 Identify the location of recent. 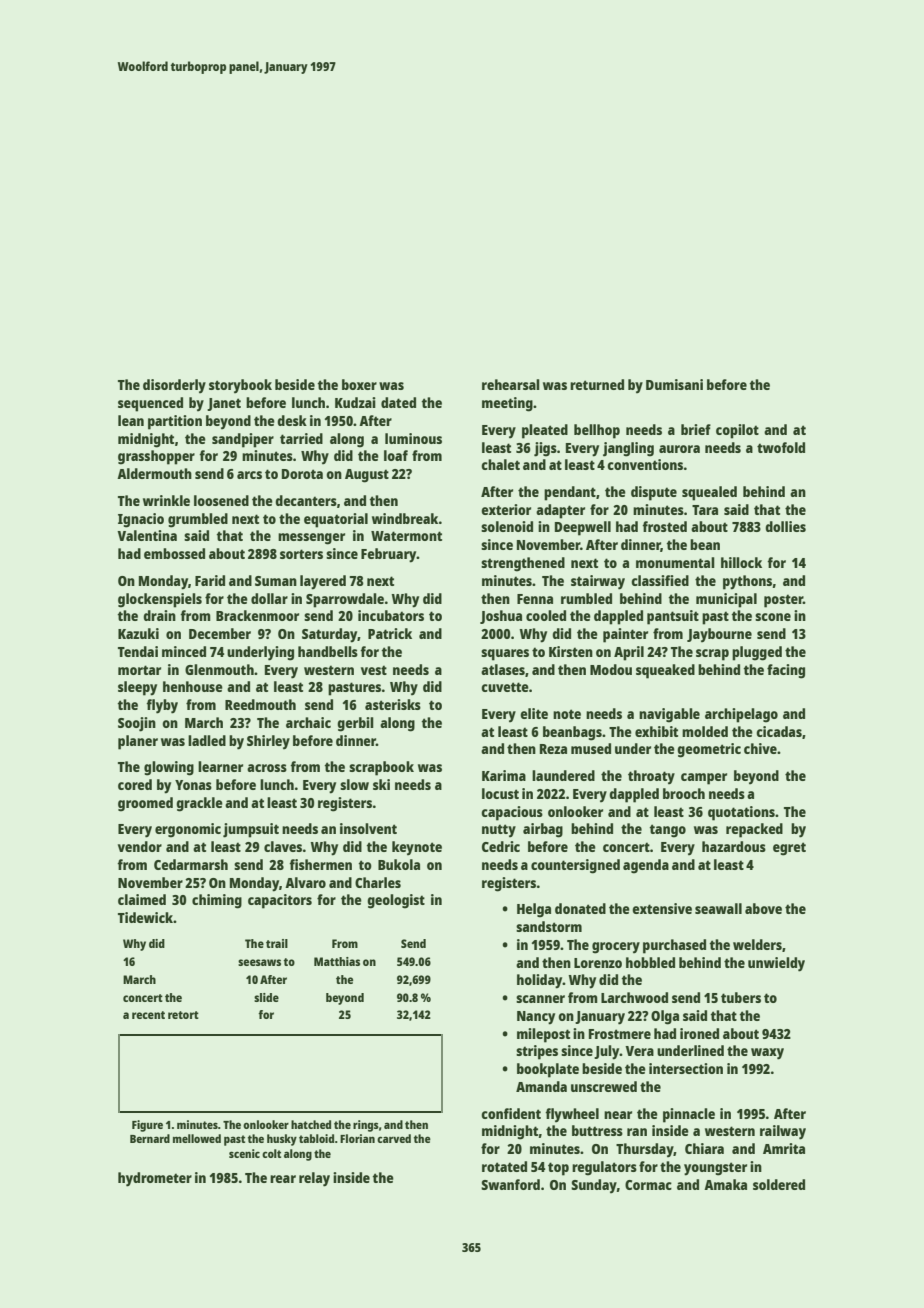
(148, 1015).
